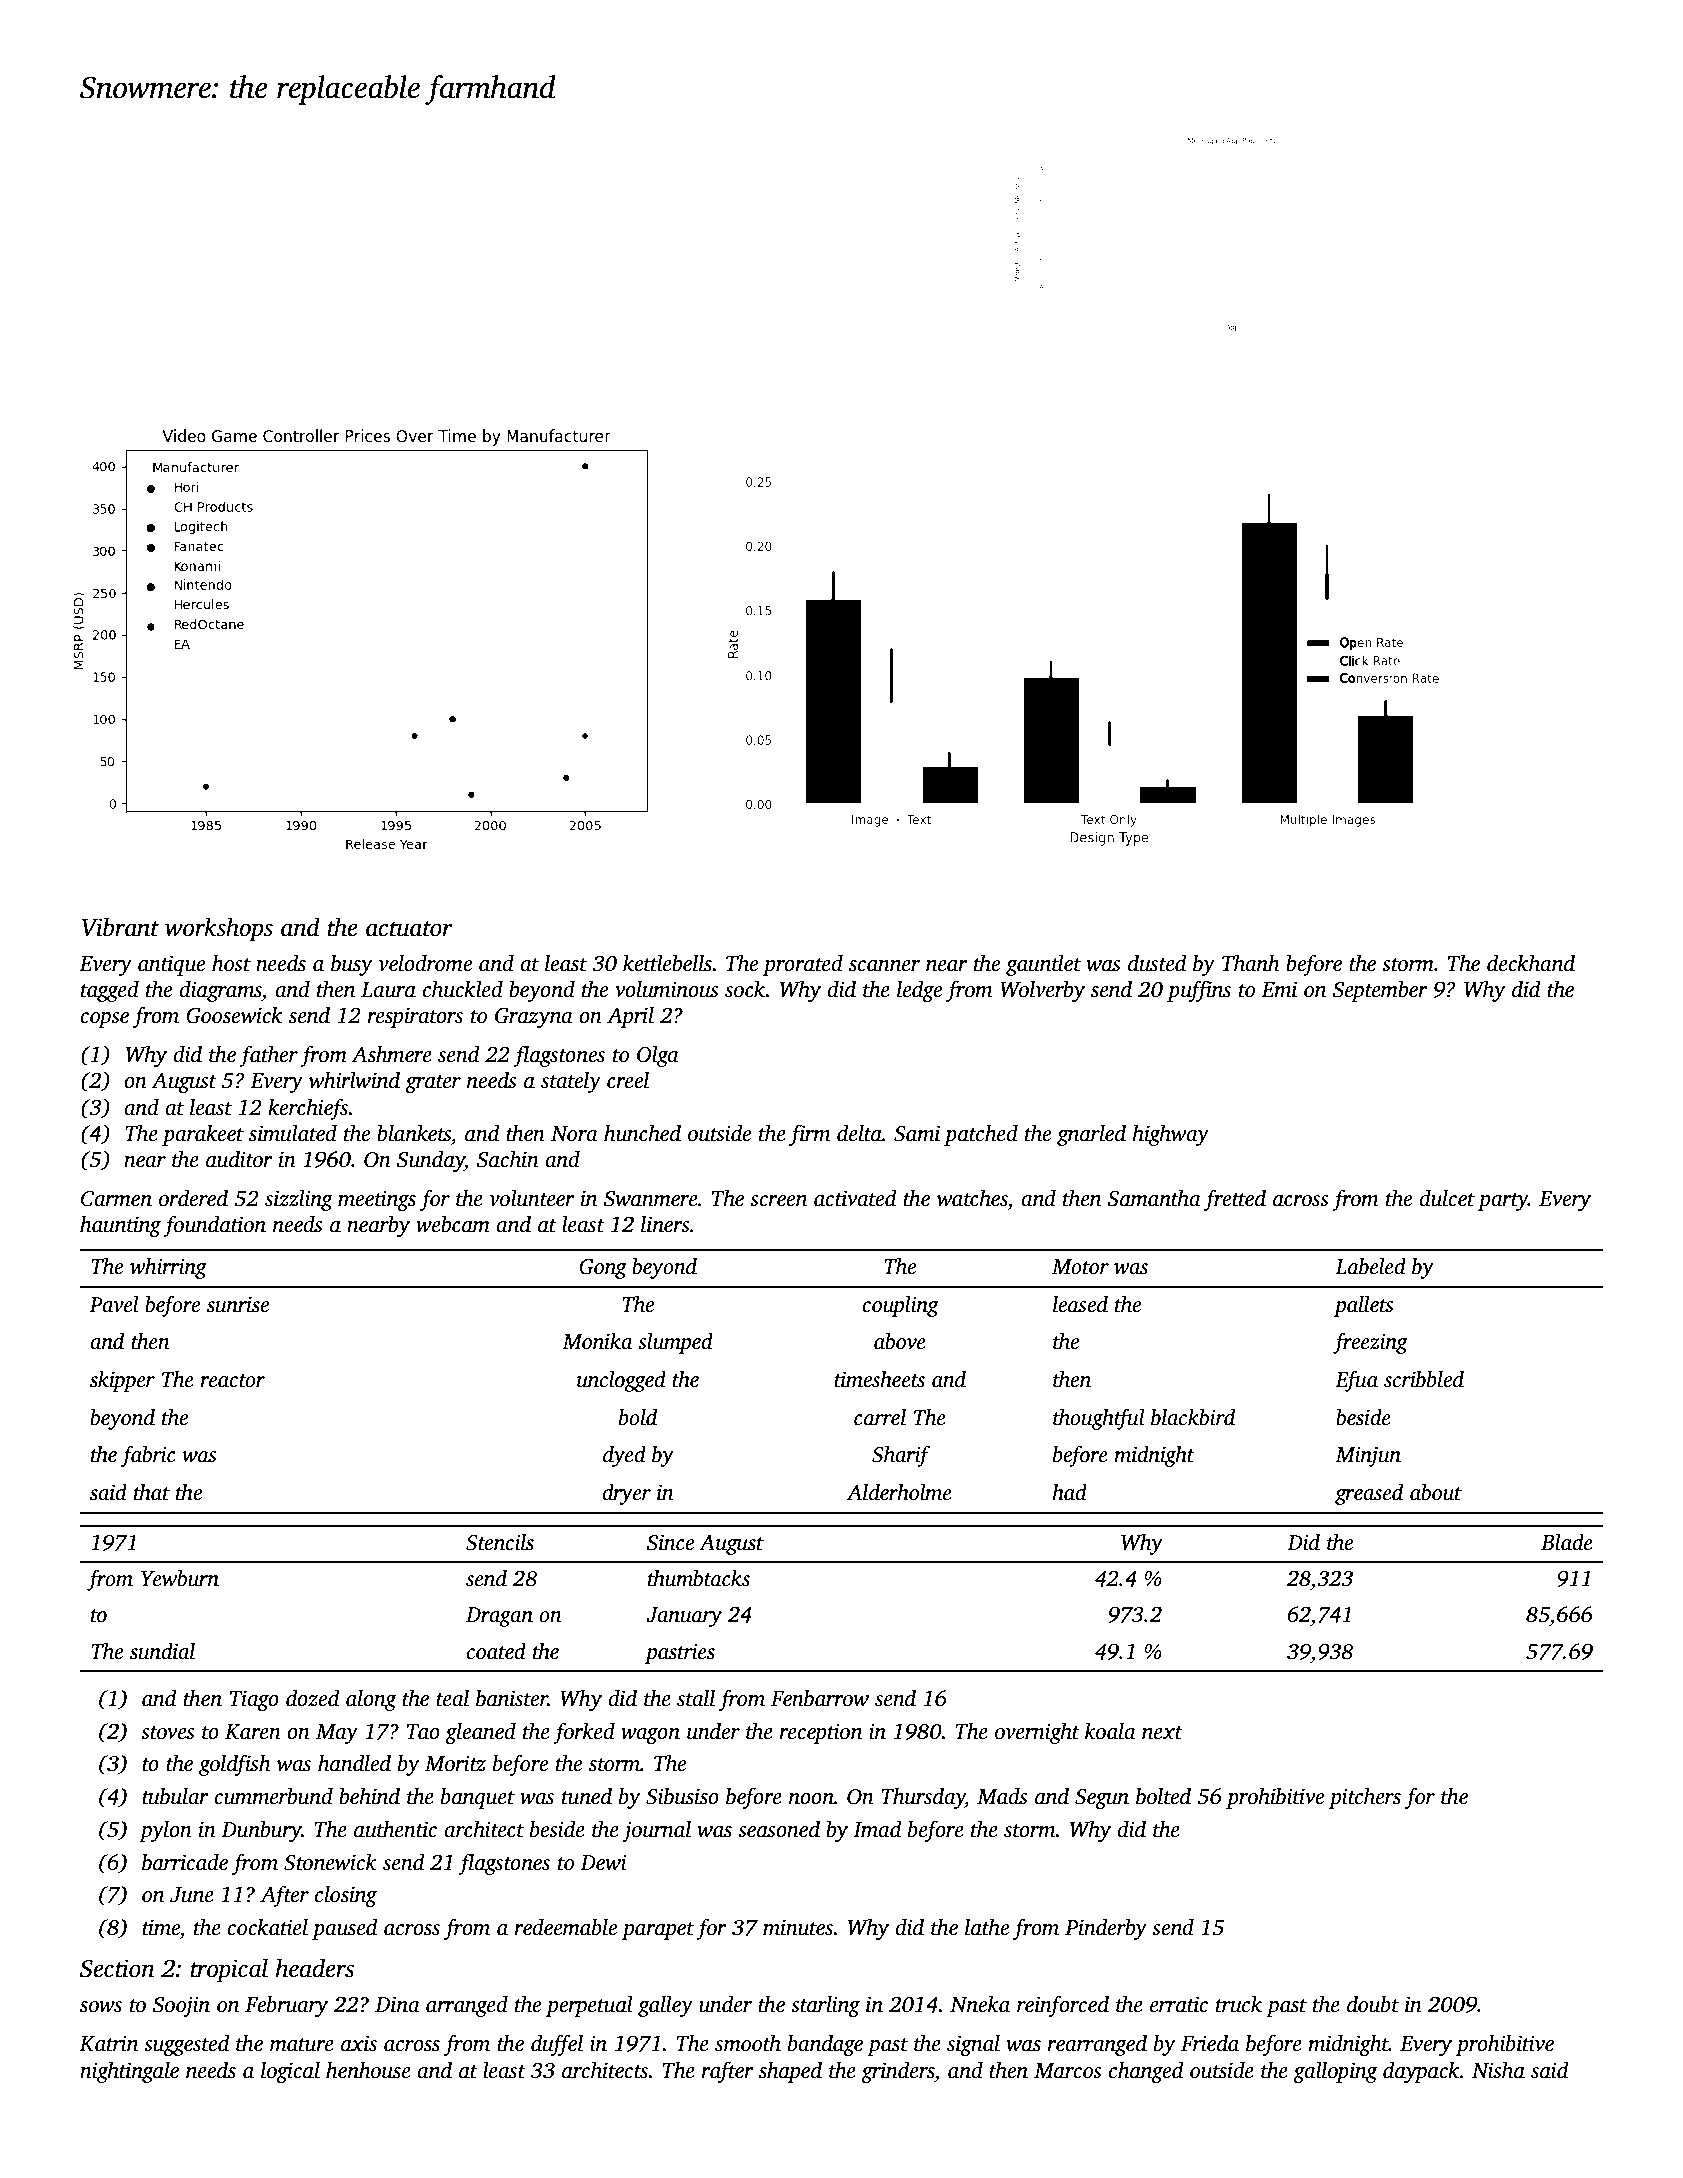  What do you see at coordinates (1102, 1799) in the screenshot?
I see `Segun` at bounding box center [1102, 1799].
